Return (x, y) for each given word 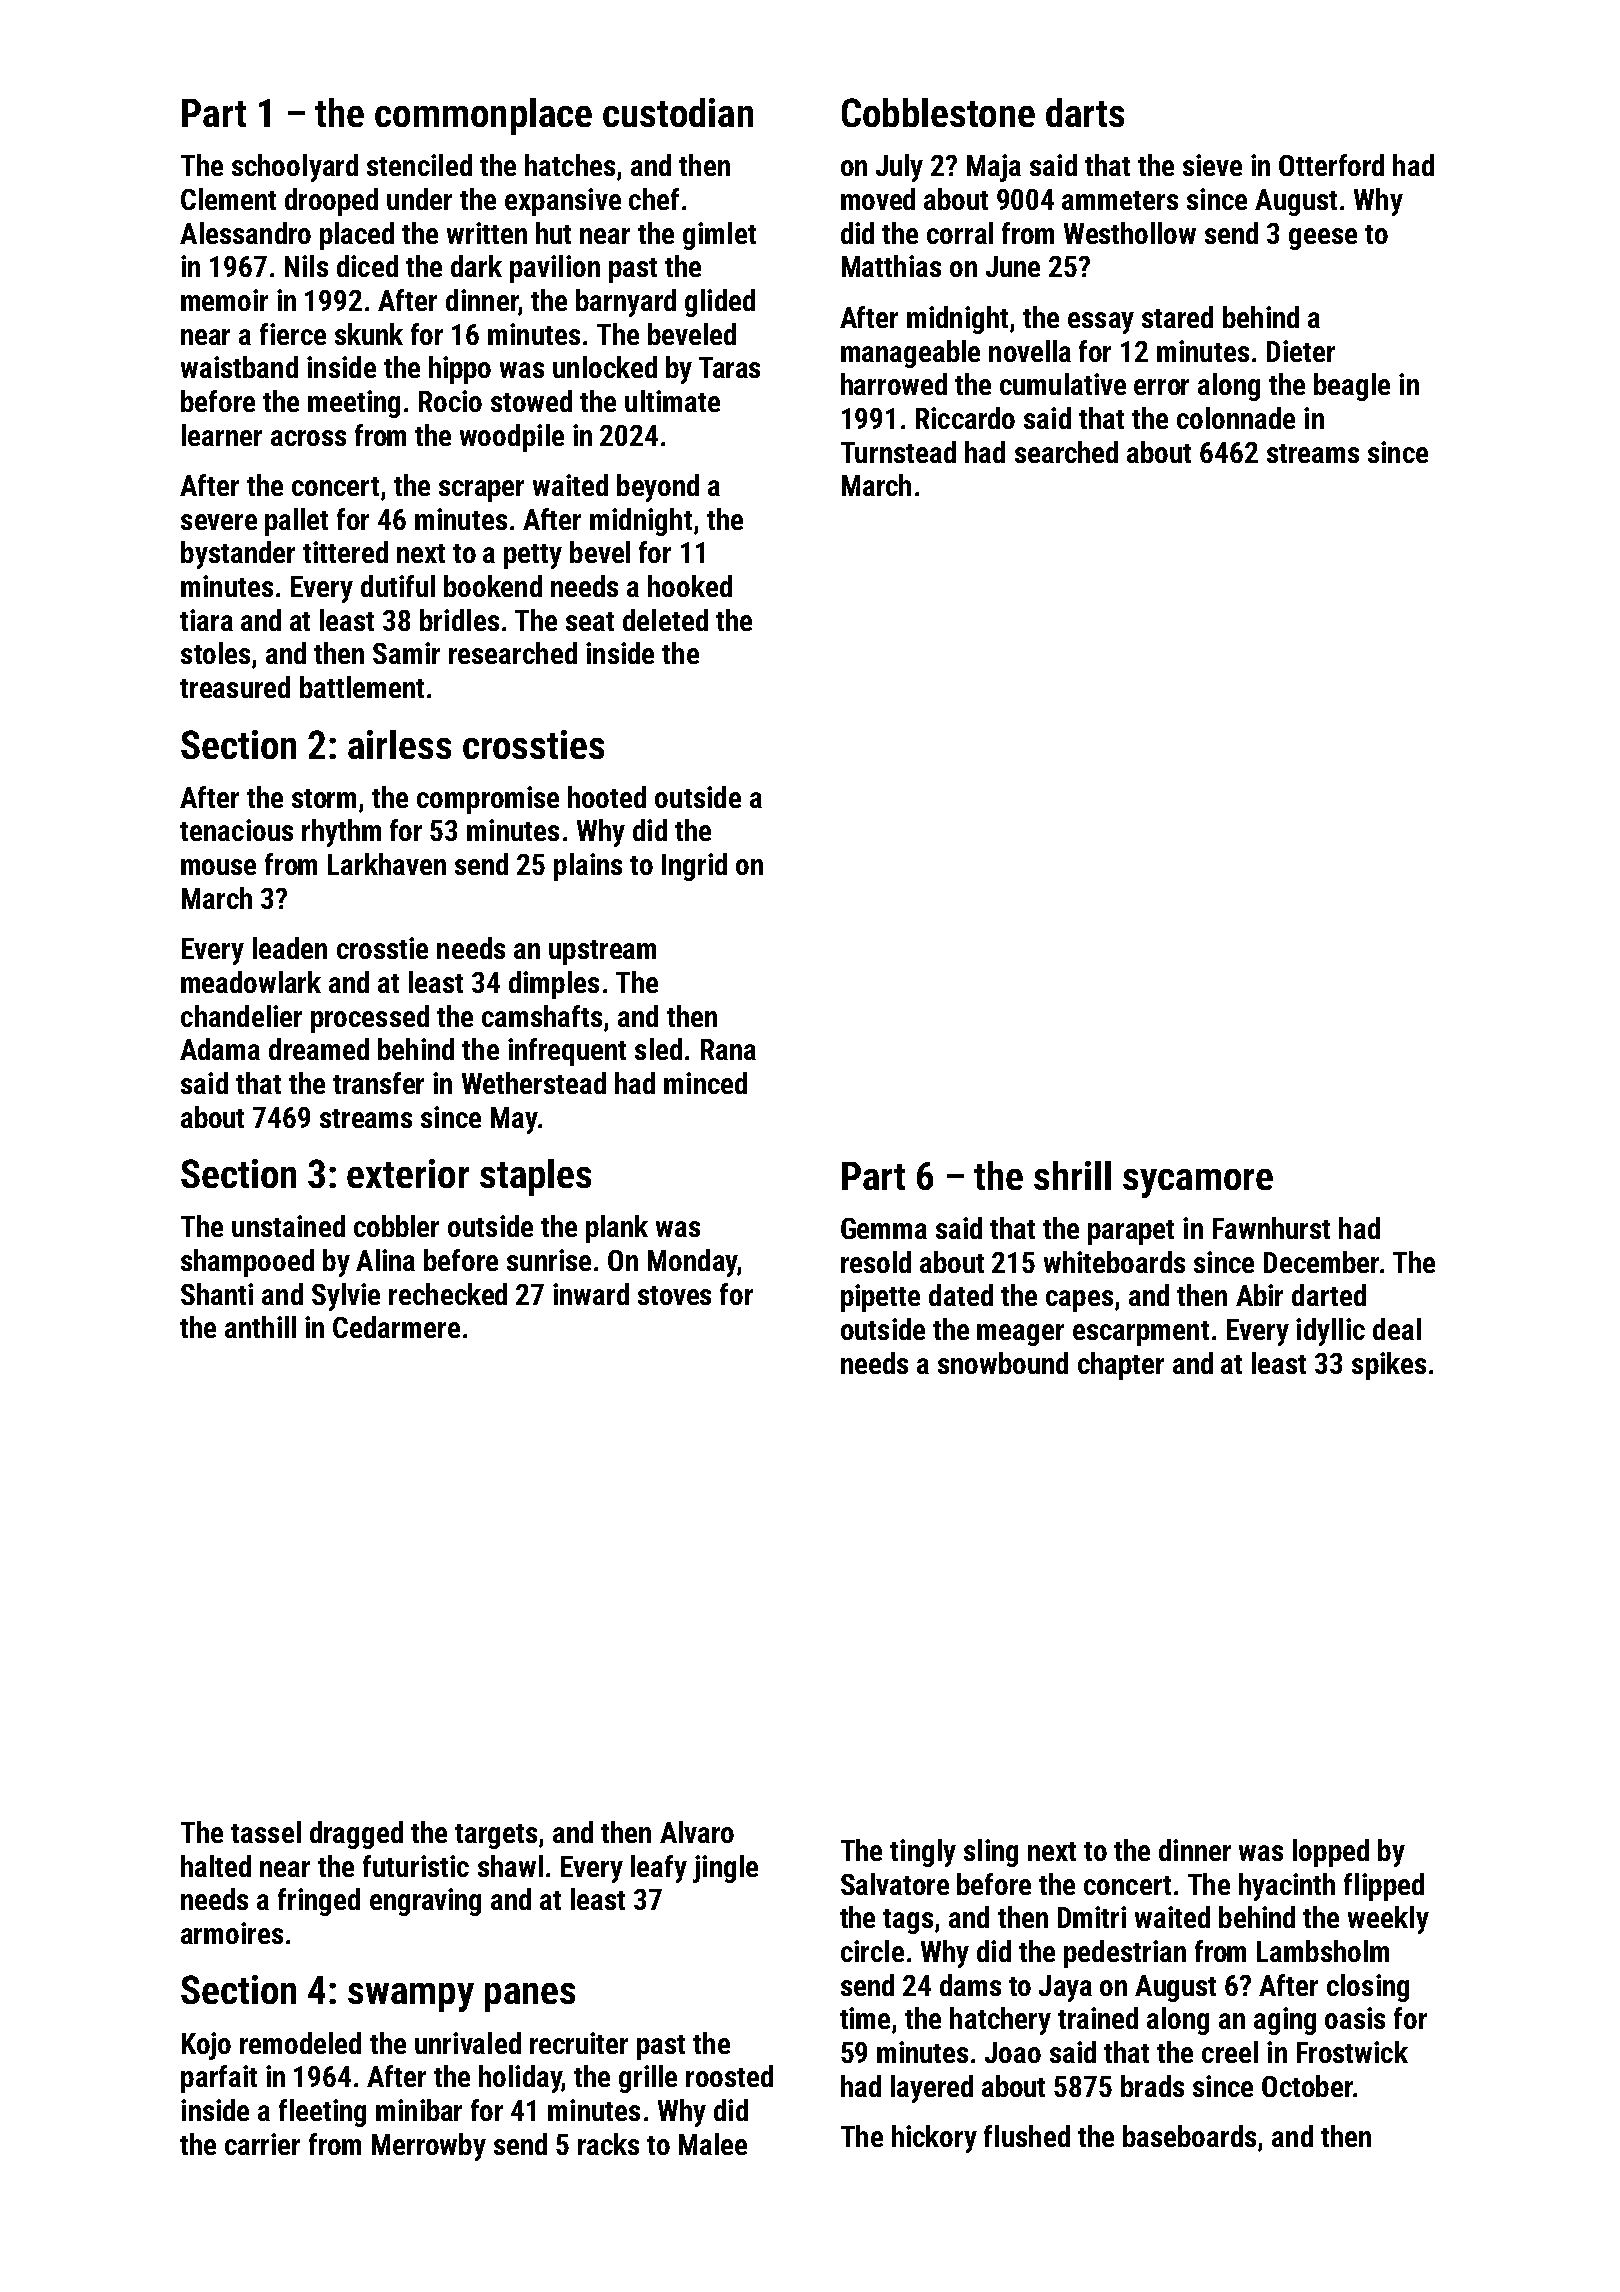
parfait (219, 2079)
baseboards (1189, 2136)
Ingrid (694, 867)
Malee (713, 2144)
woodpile (512, 438)
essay (1101, 323)
